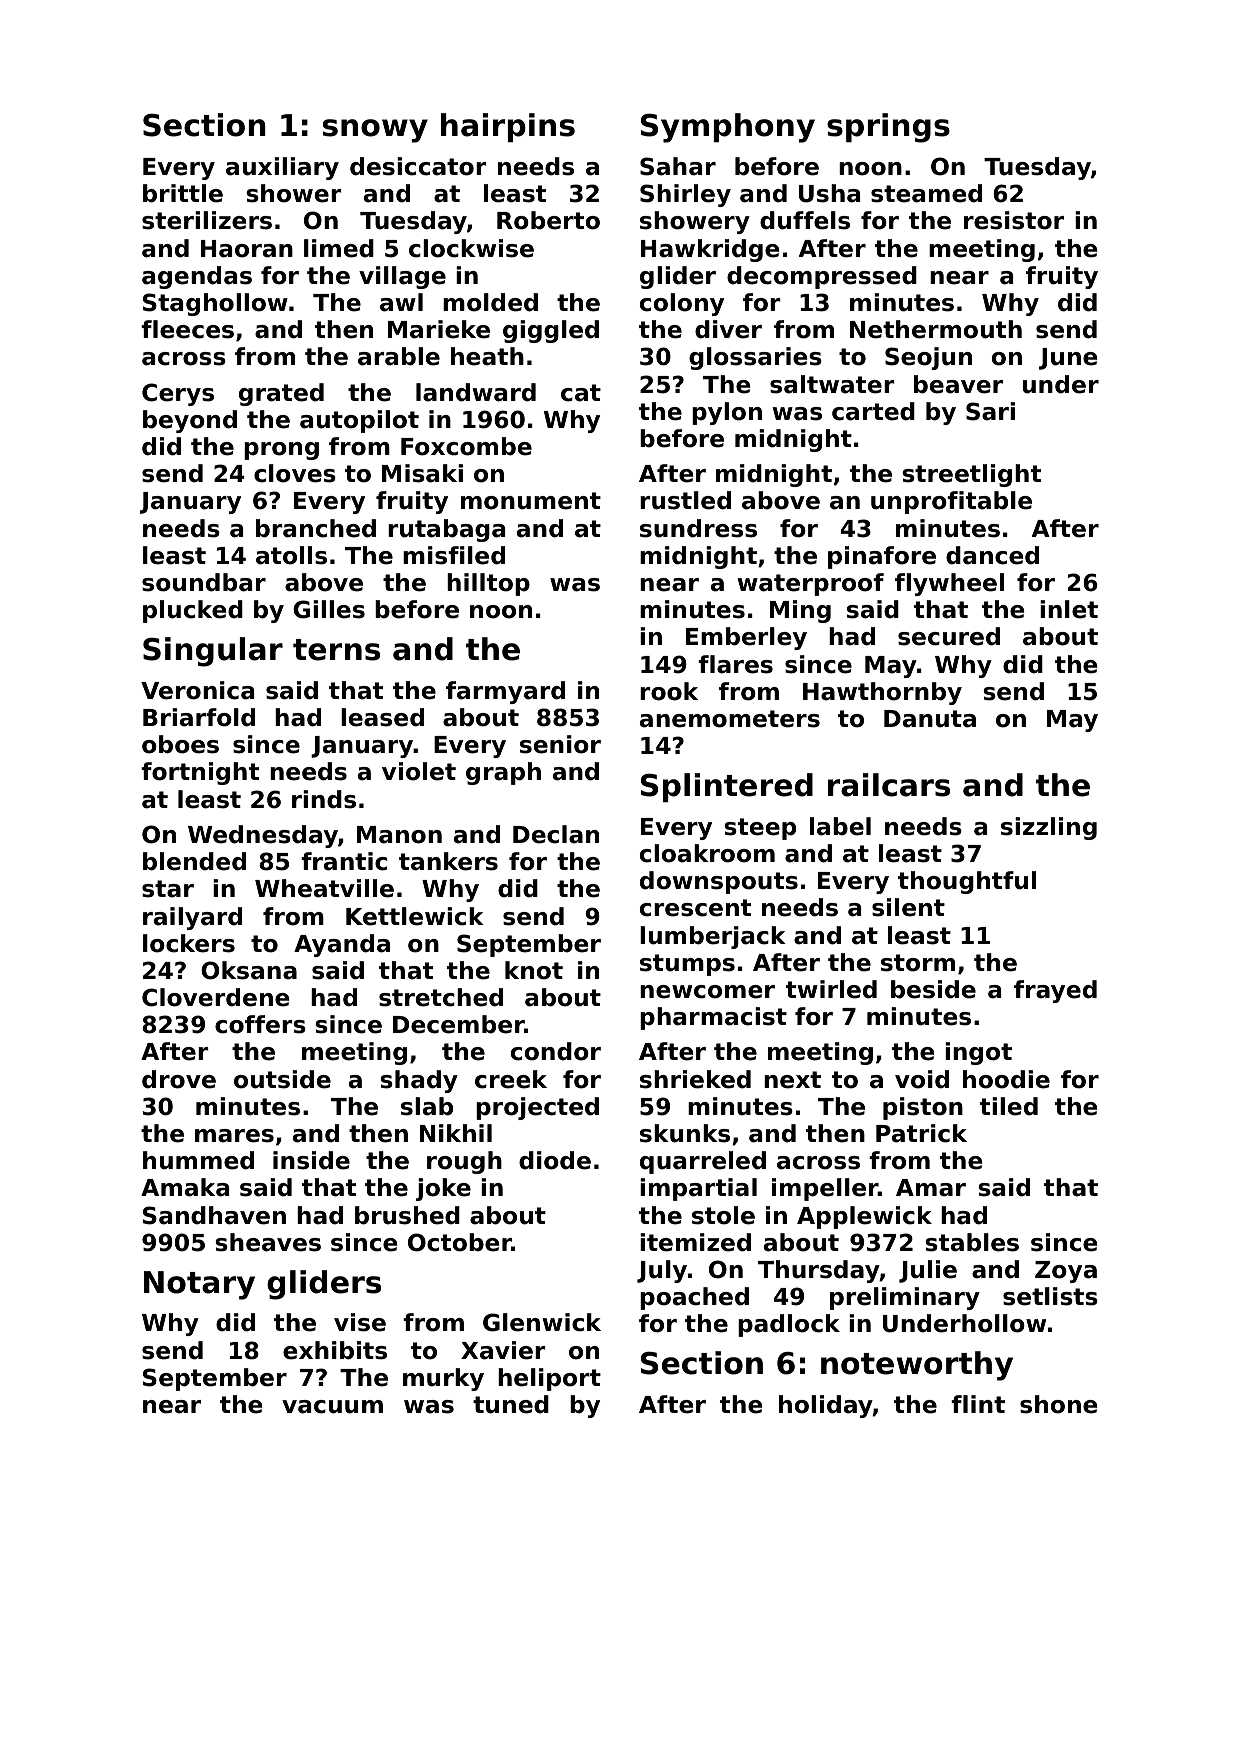  Describe the element at coordinates (441, 997) in the image. I see `stretched` at that location.
